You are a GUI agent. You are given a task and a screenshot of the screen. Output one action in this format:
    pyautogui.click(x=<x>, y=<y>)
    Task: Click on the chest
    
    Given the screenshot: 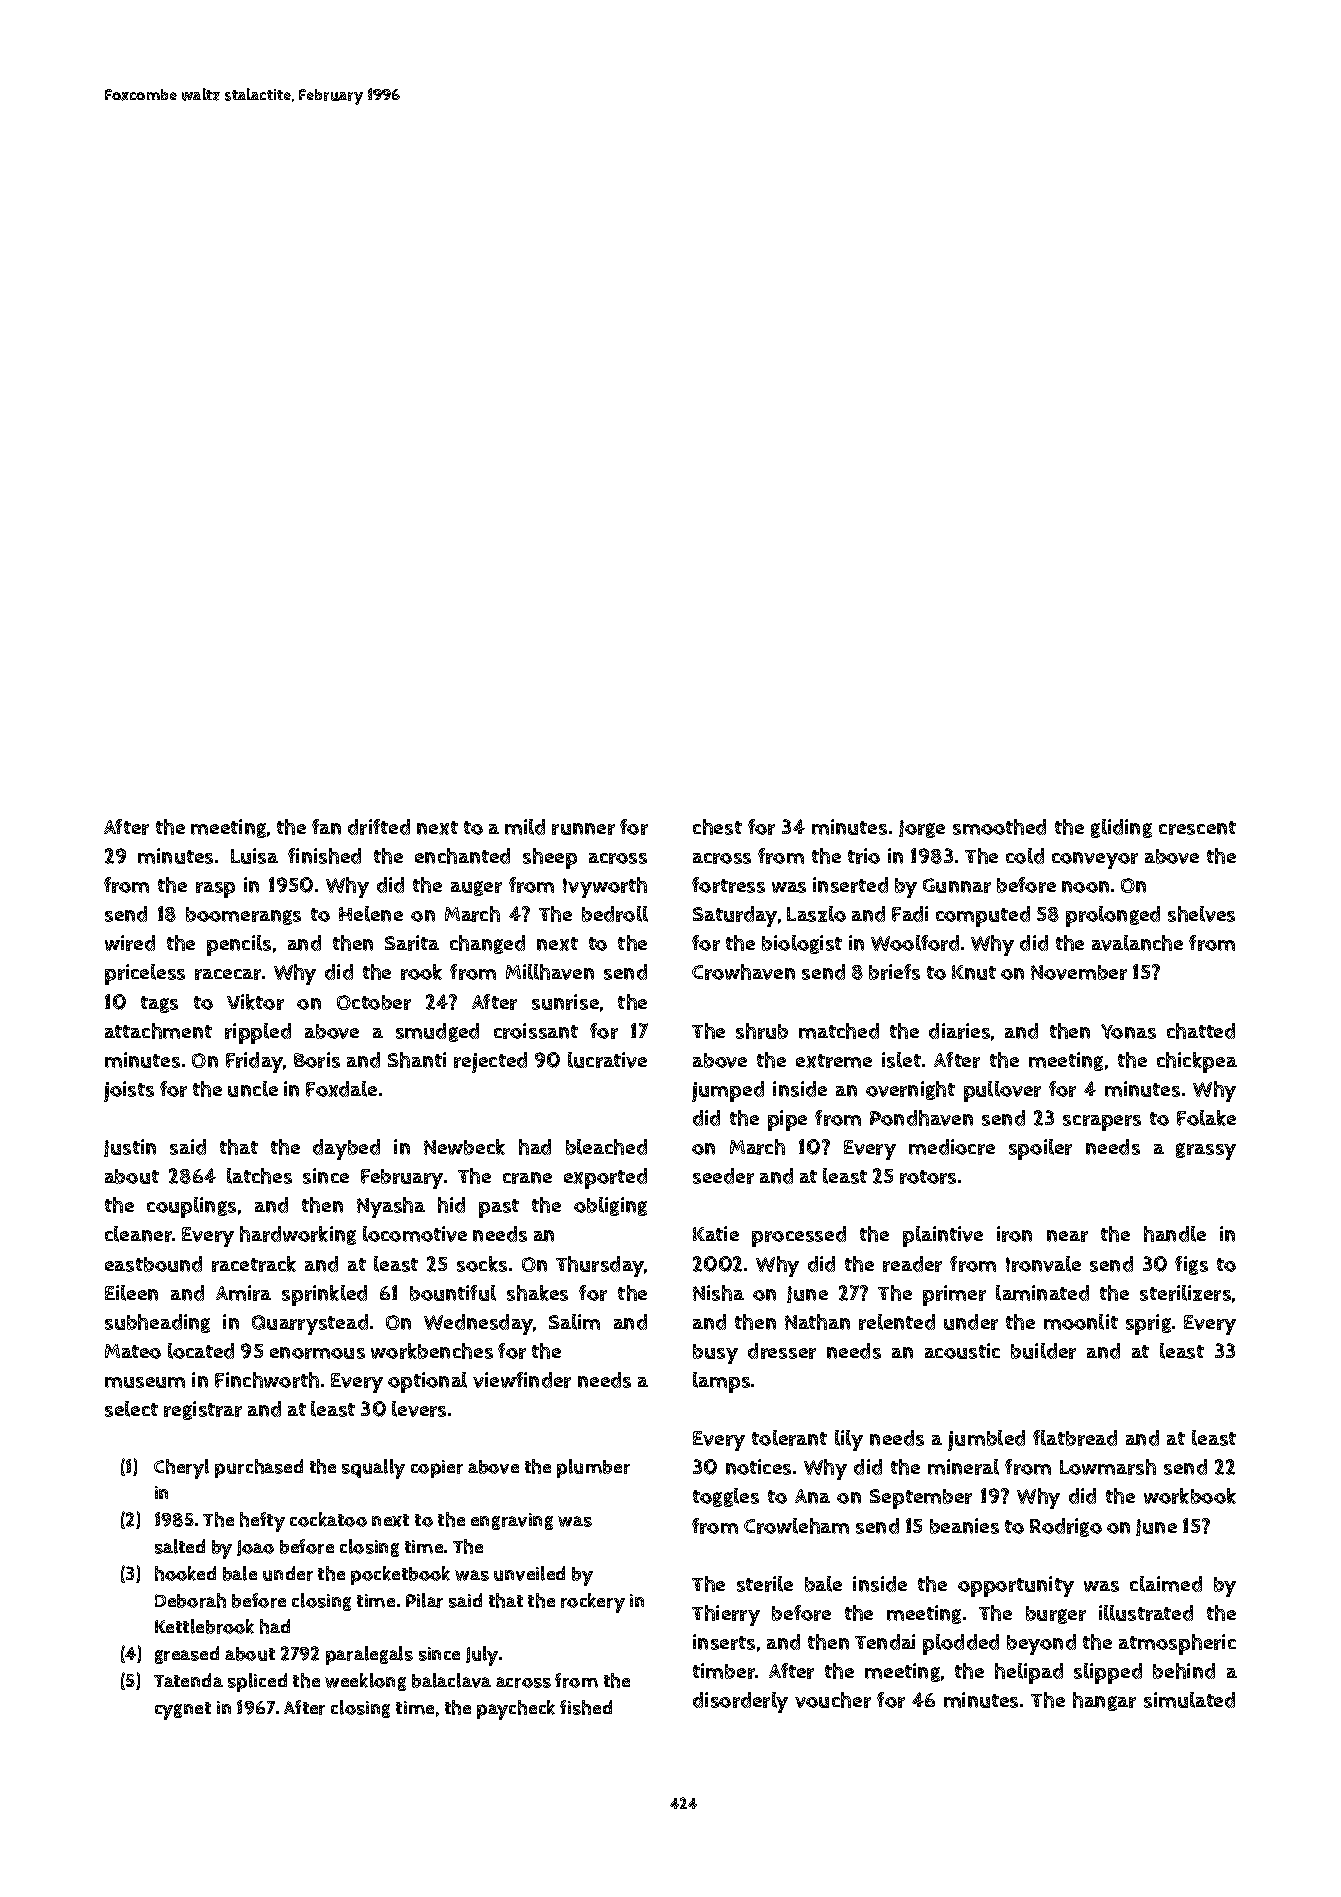 What is the action you would take?
    pyautogui.click(x=717, y=827)
